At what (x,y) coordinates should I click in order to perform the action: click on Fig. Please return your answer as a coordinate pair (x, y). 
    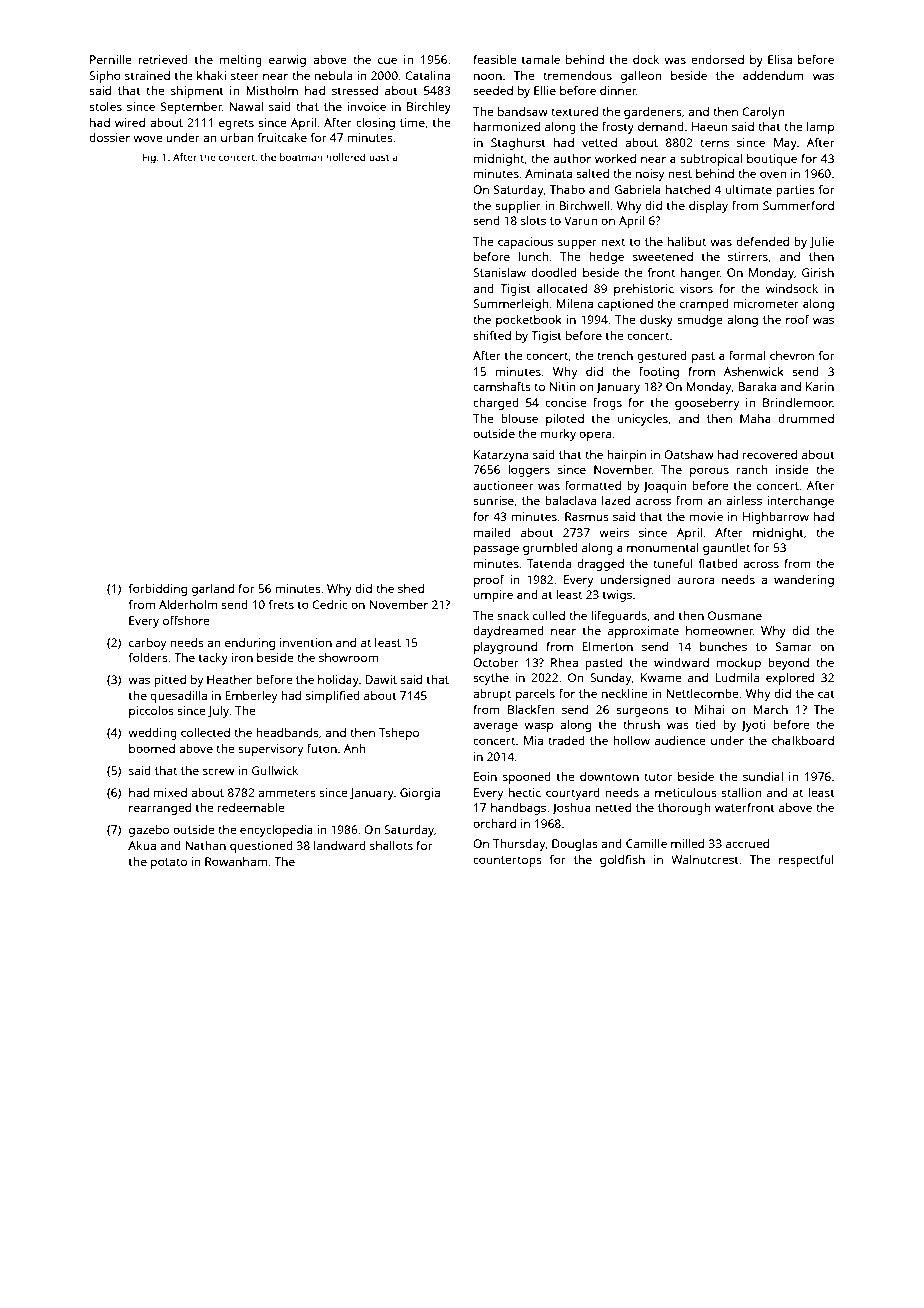
    Looking at the image, I should click on (149, 158).
